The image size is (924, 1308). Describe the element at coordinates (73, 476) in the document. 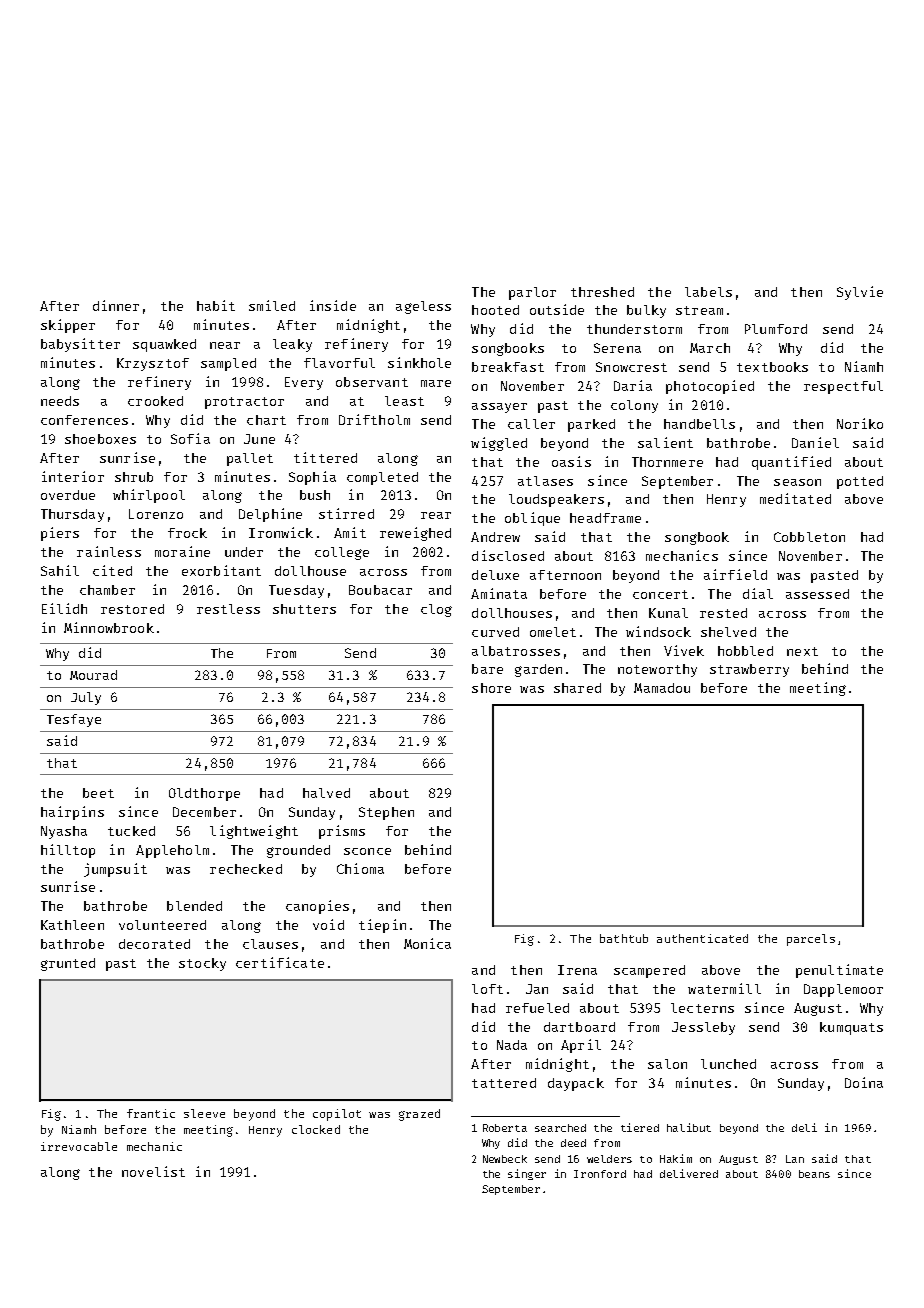

I see `interior` at that location.
